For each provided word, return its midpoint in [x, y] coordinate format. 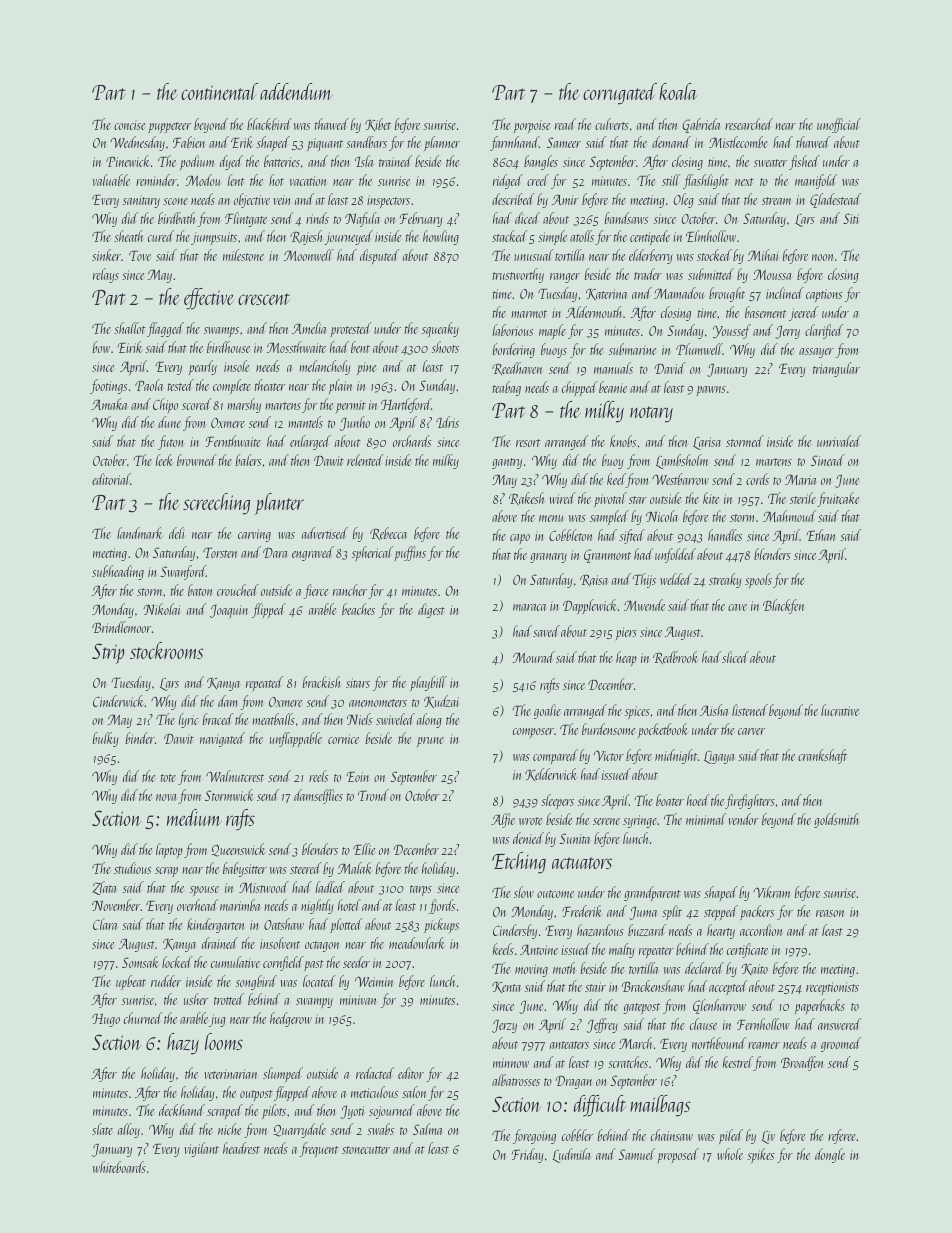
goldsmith [836, 820]
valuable [111, 180]
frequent [319, 1150]
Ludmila [571, 1155]
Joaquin [229, 611]
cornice [343, 739]
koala [678, 91]
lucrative [840, 710]
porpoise [532, 126]
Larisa [707, 443]
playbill [428, 683]
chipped [580, 388]
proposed [678, 1155]
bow [101, 347]
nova [166, 797]
